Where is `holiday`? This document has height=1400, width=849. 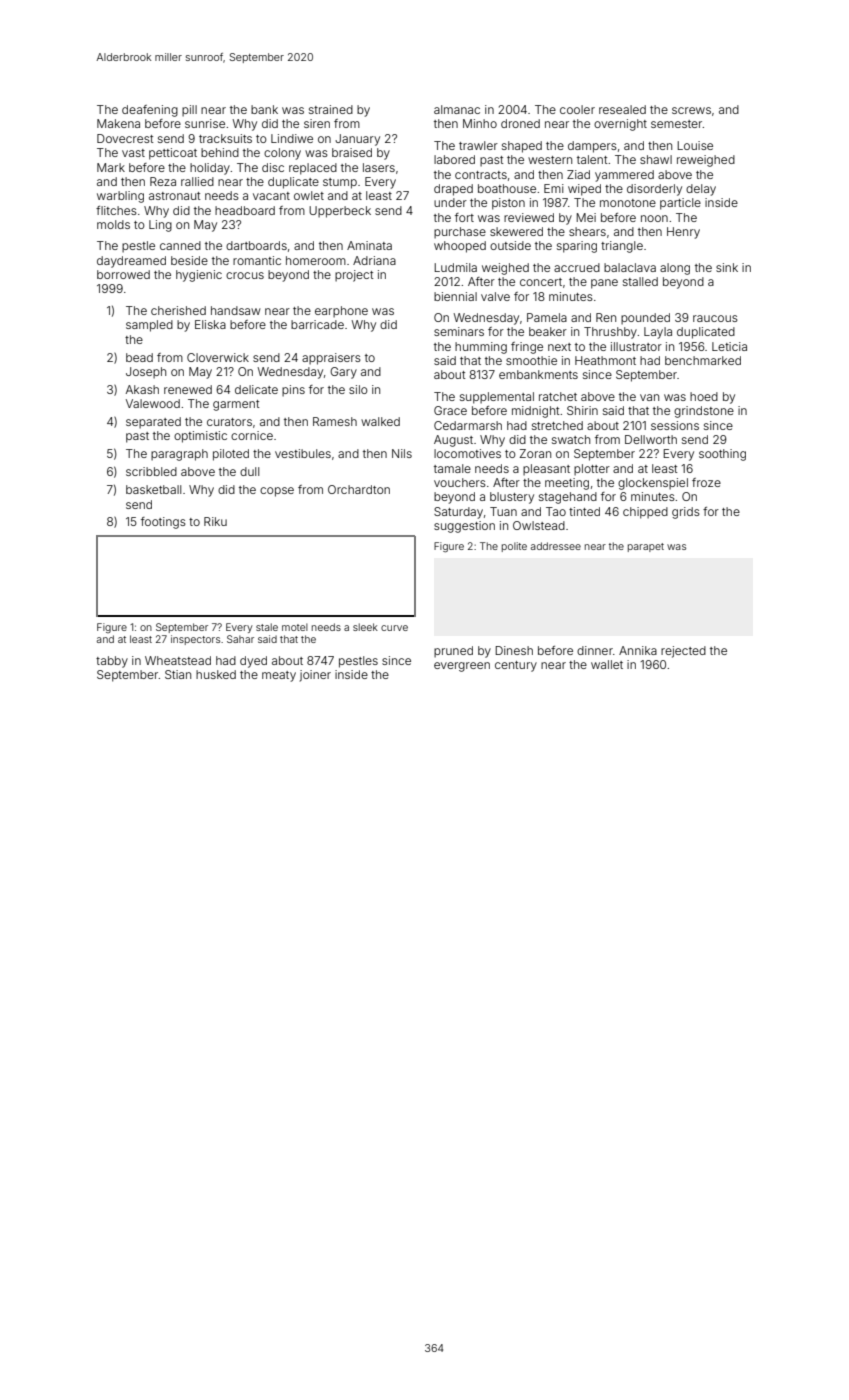
holiday is located at coordinates (210, 169).
